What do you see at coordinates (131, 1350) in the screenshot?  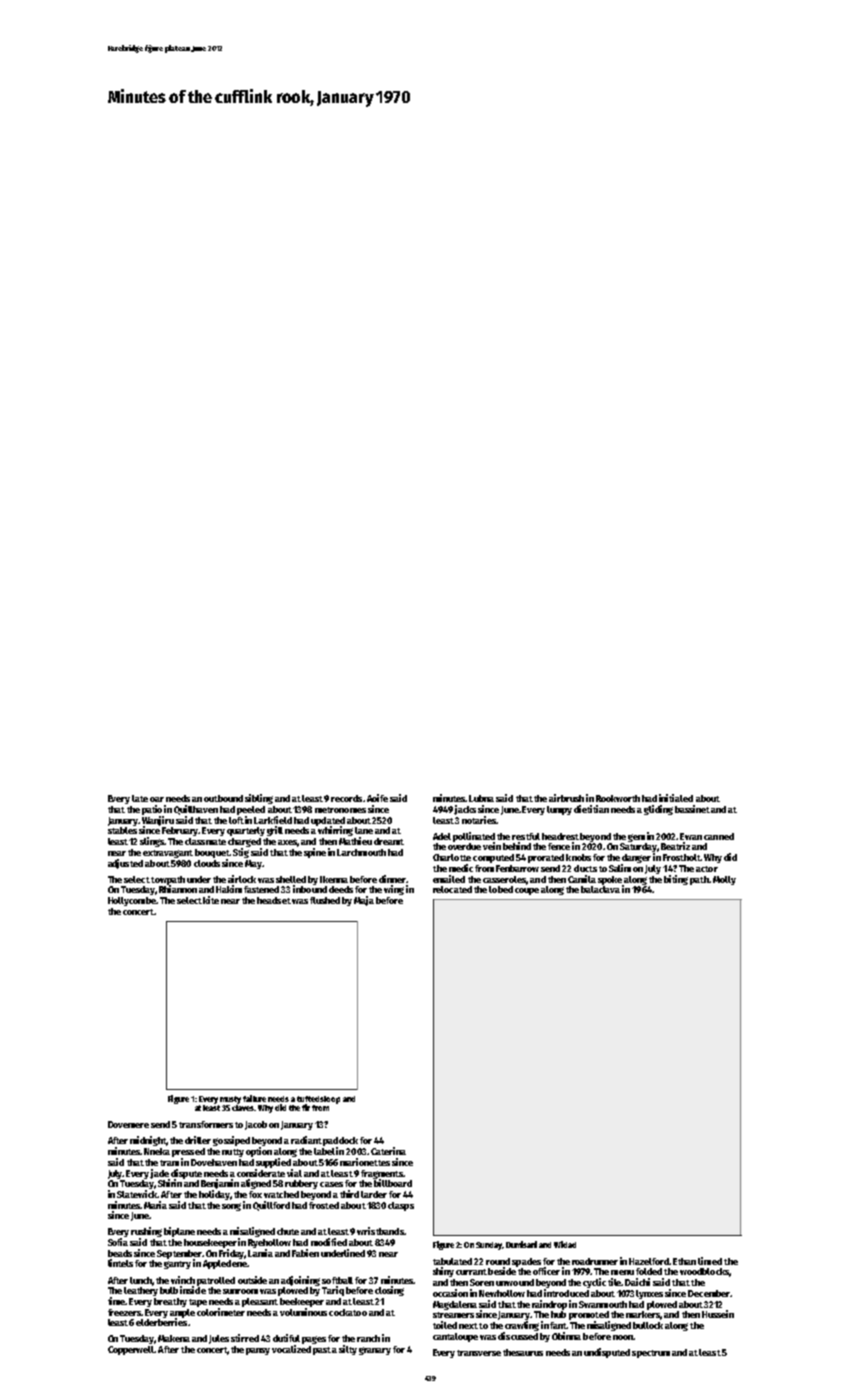 I see `Copperwell` at bounding box center [131, 1350].
